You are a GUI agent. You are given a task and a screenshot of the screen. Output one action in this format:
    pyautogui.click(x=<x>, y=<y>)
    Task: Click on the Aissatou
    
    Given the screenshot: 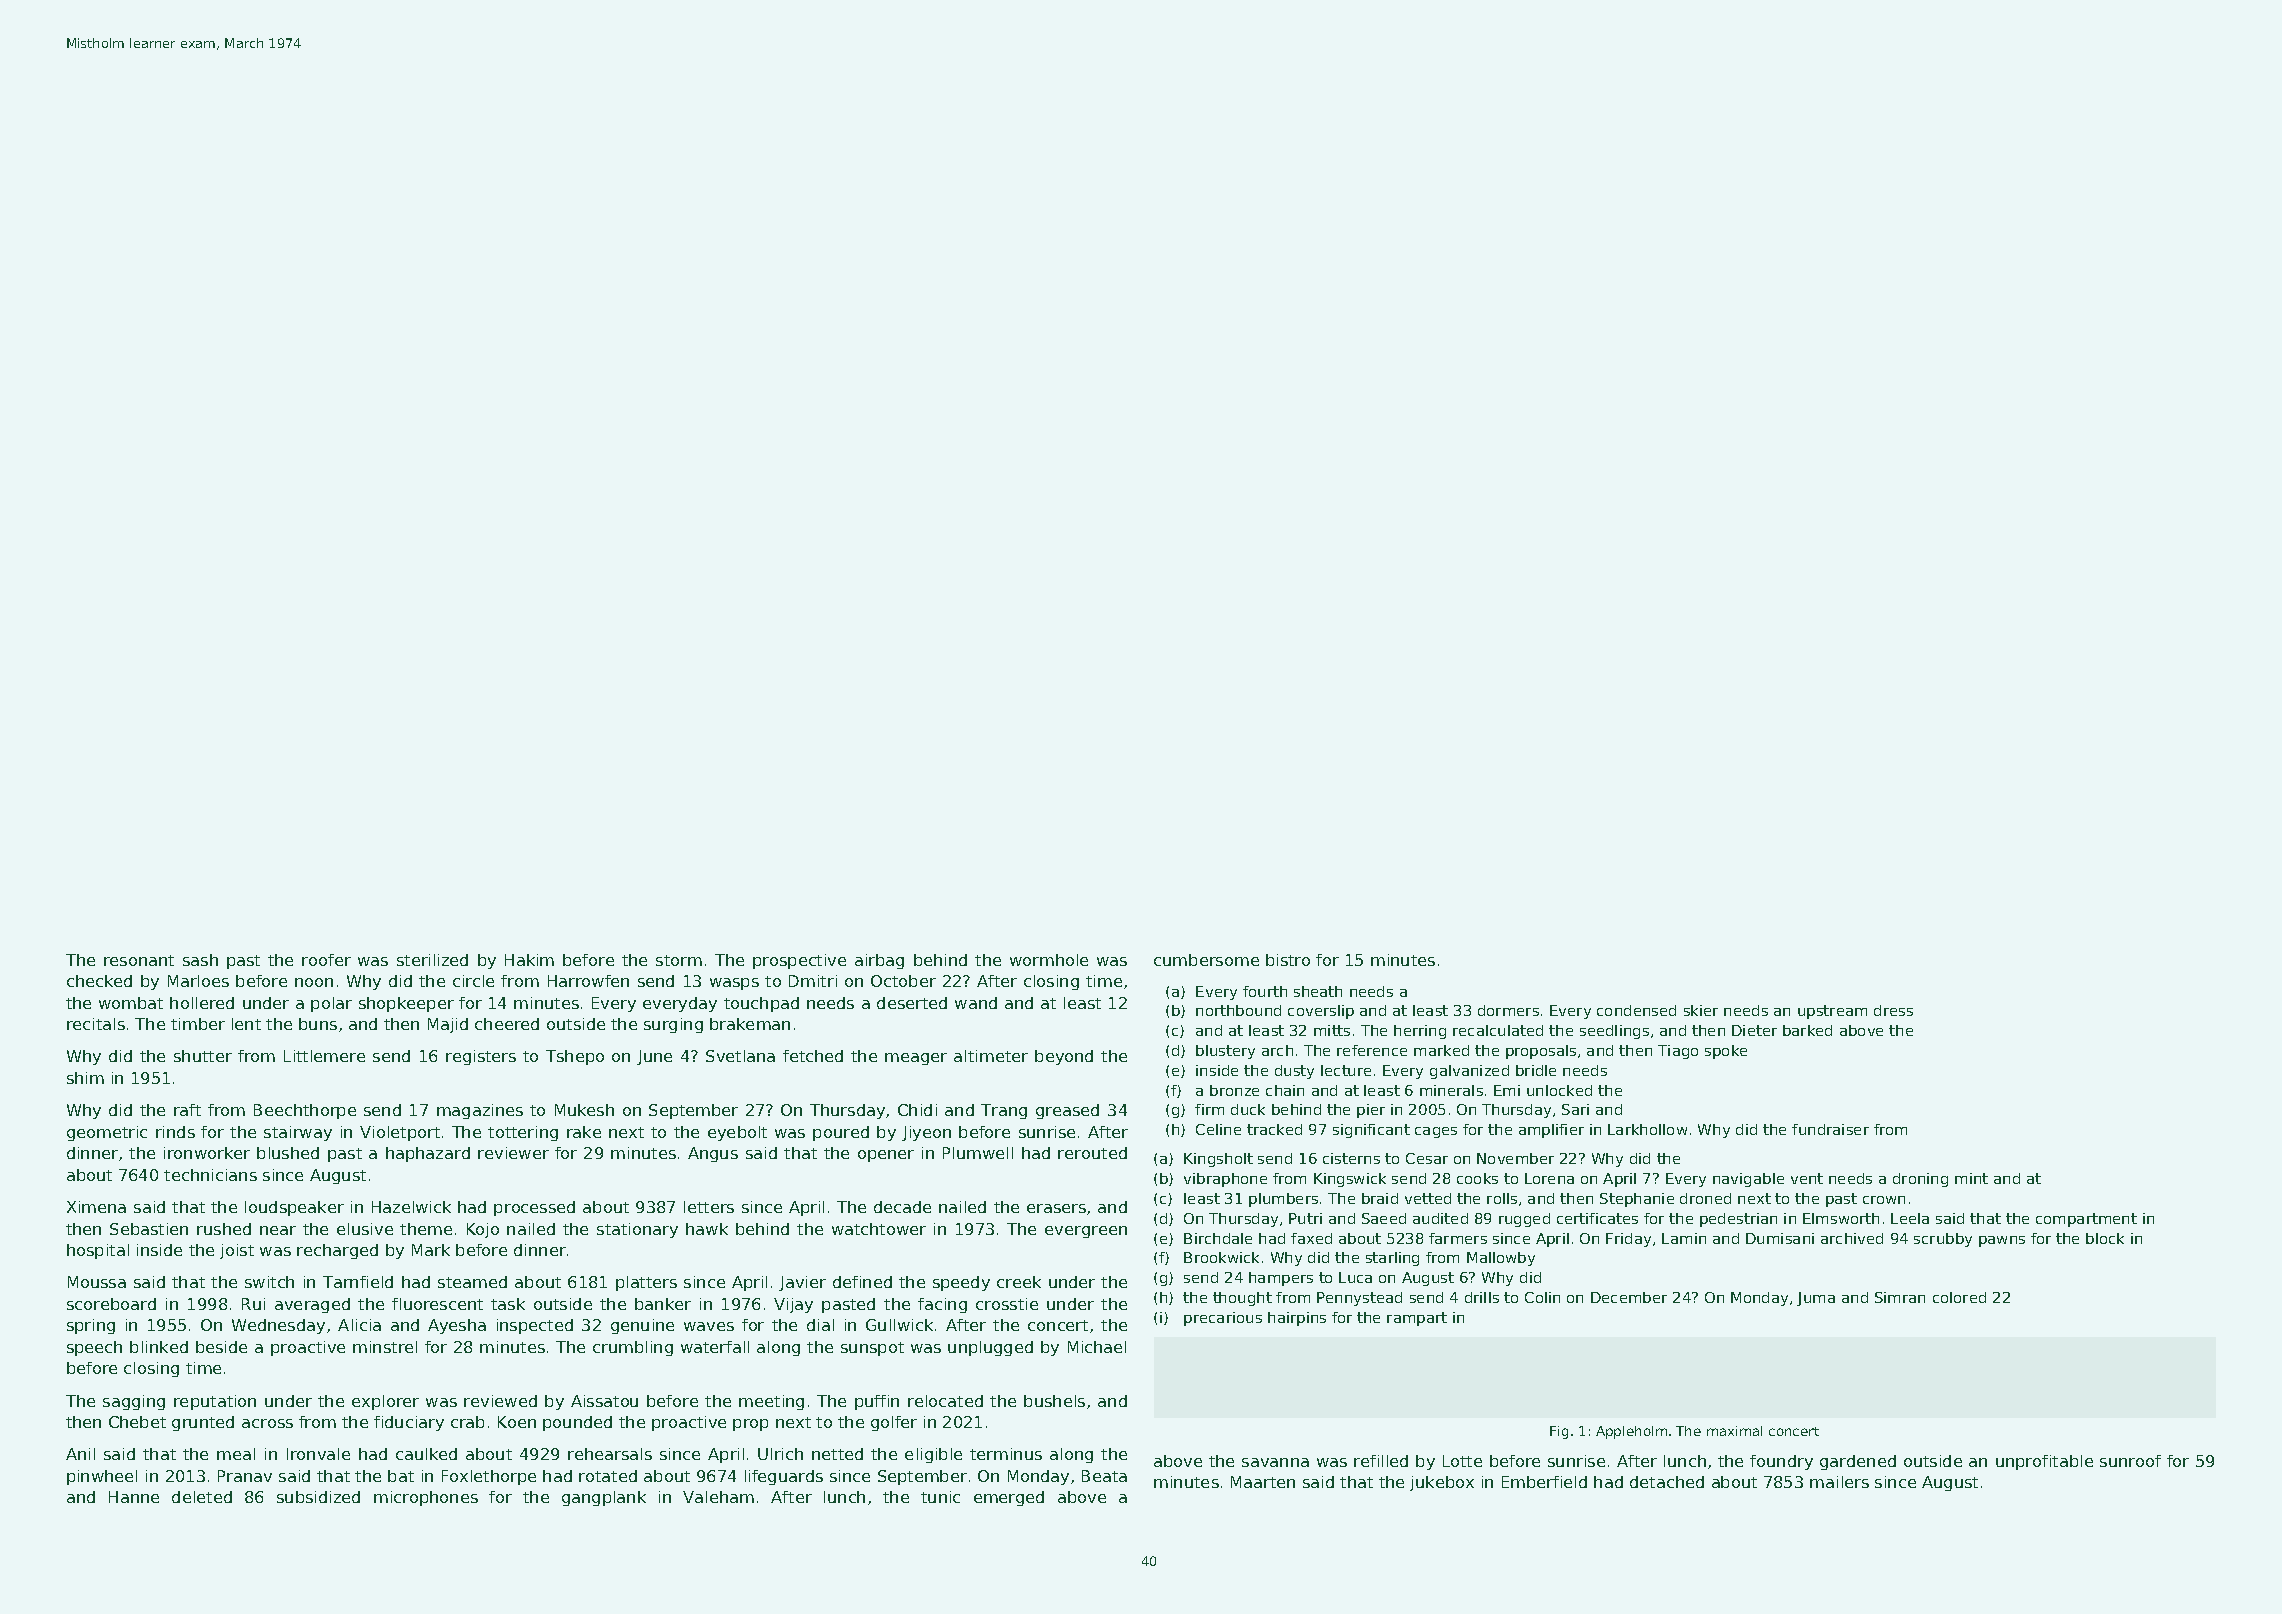 What is the action you would take?
    pyautogui.click(x=604, y=1401)
